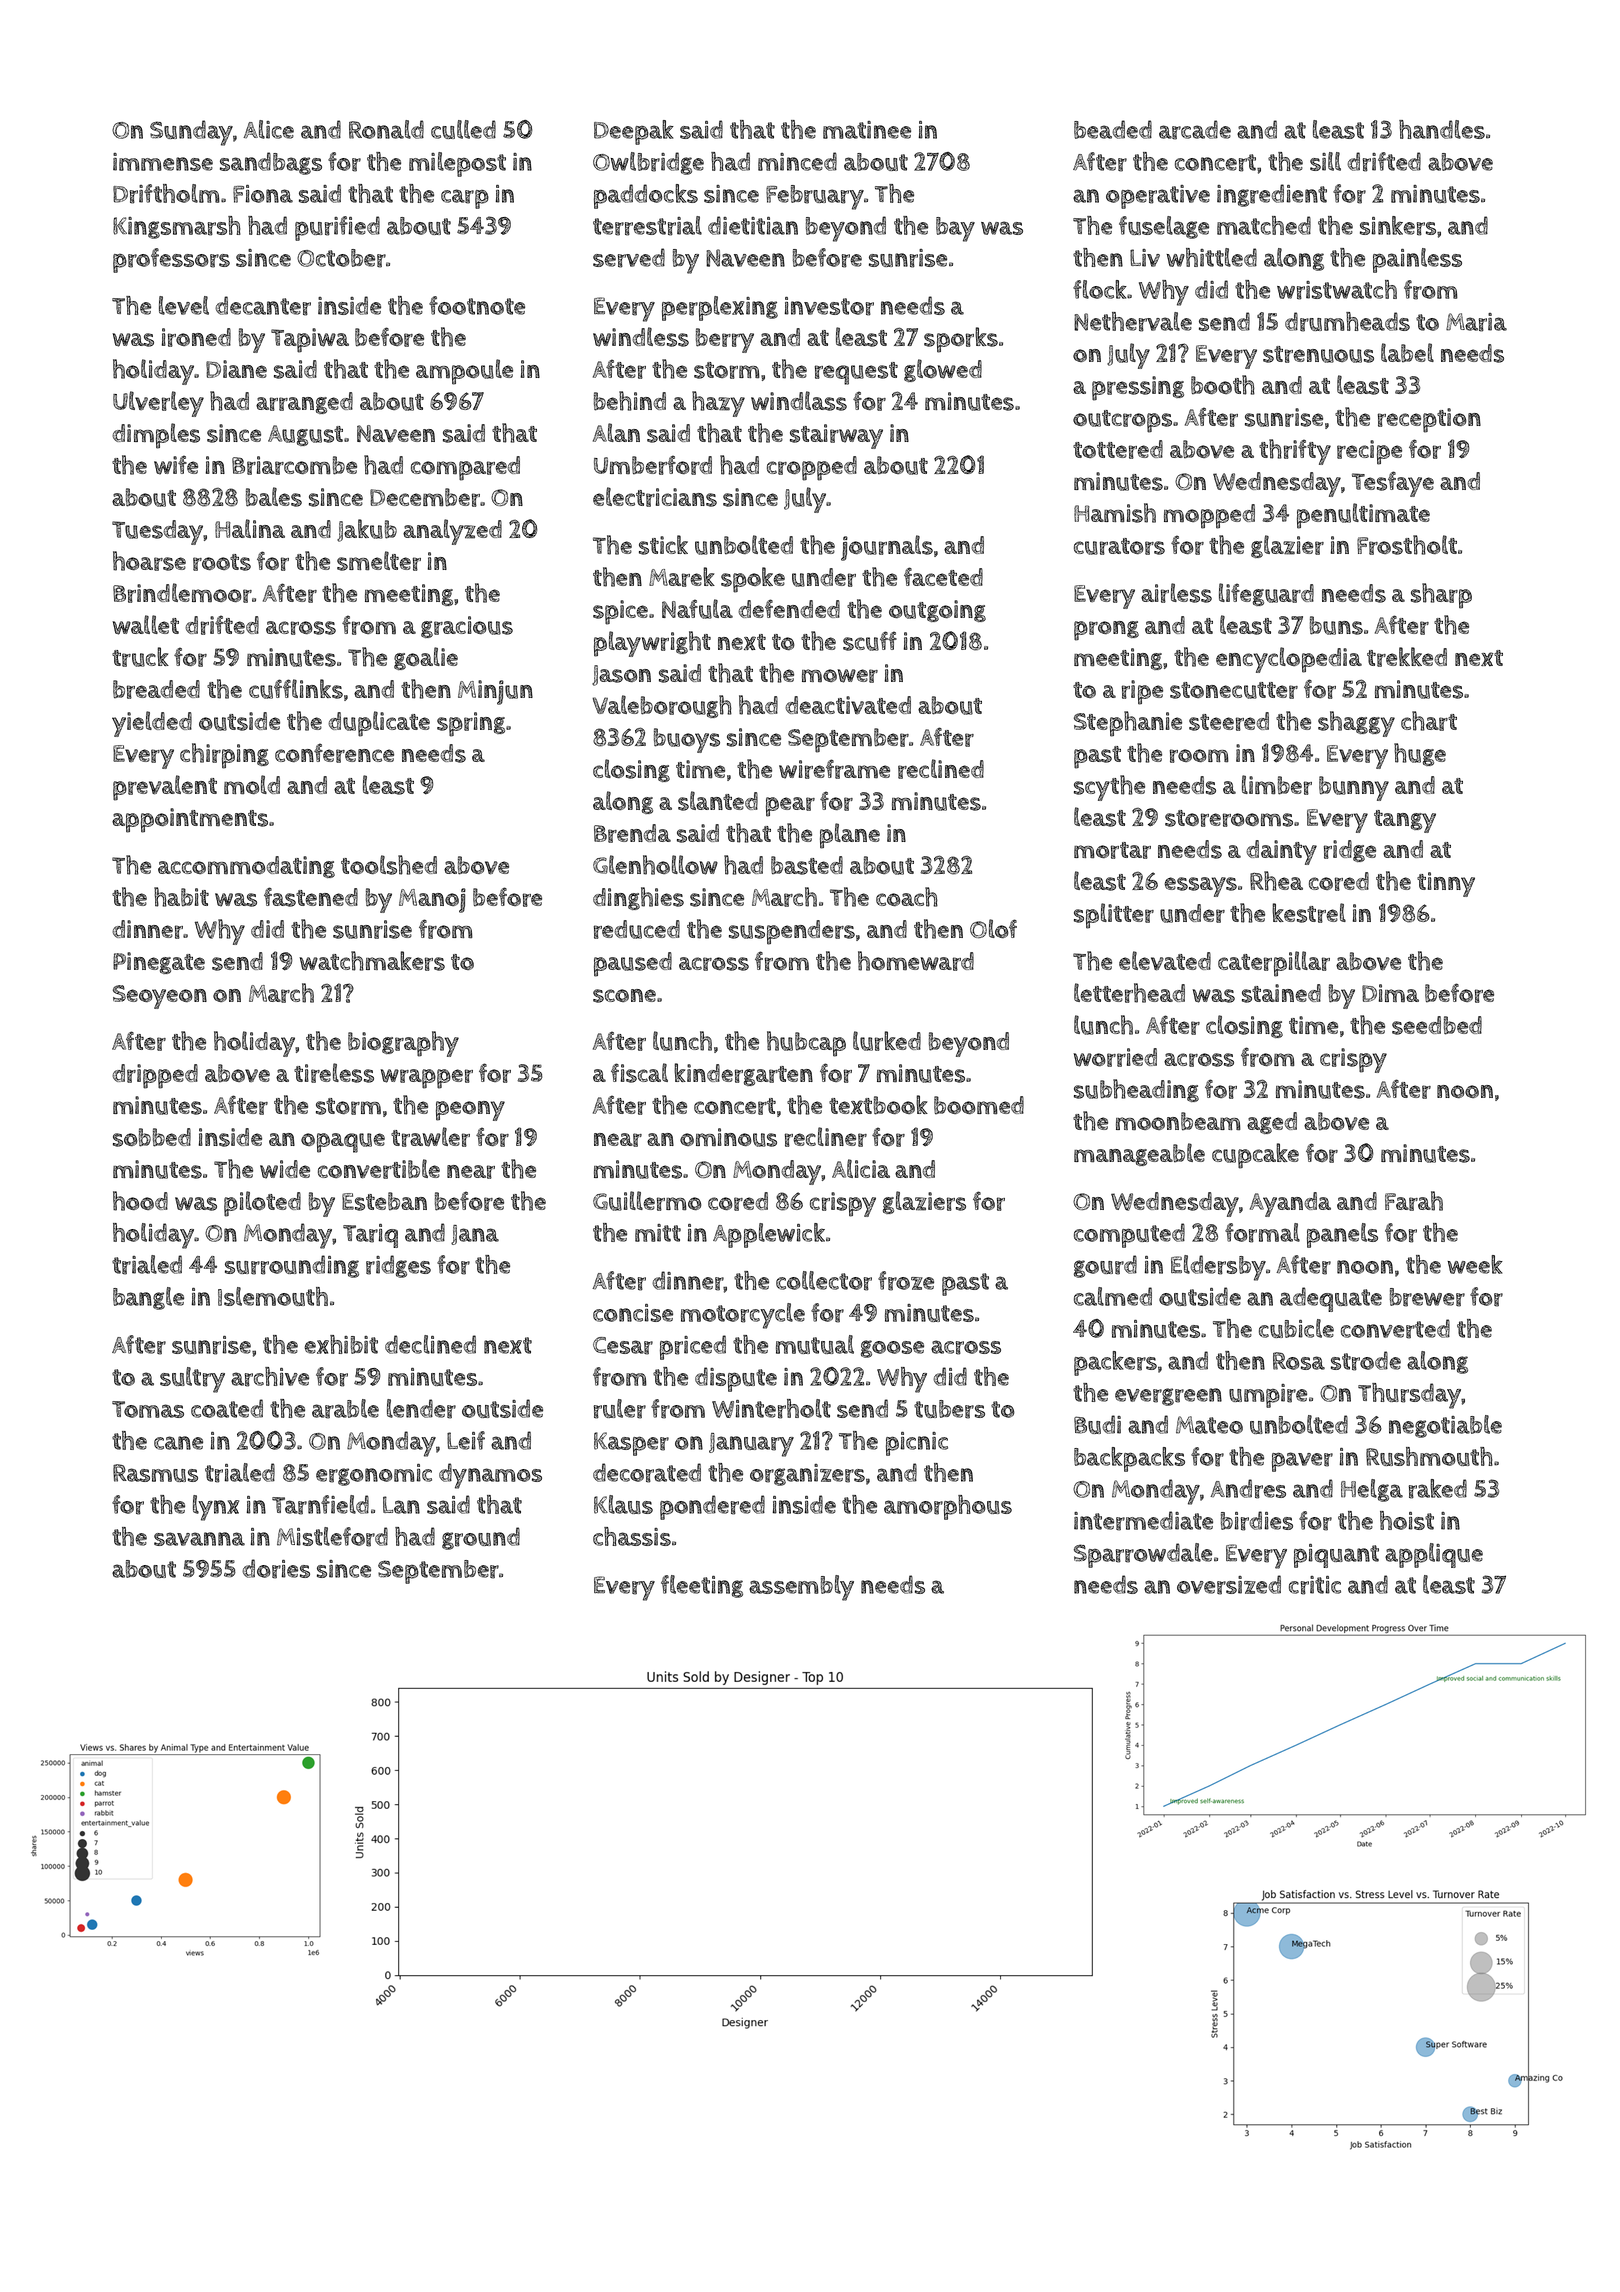  Describe the element at coordinates (1165, 961) in the screenshot. I see `elevated` at that location.
